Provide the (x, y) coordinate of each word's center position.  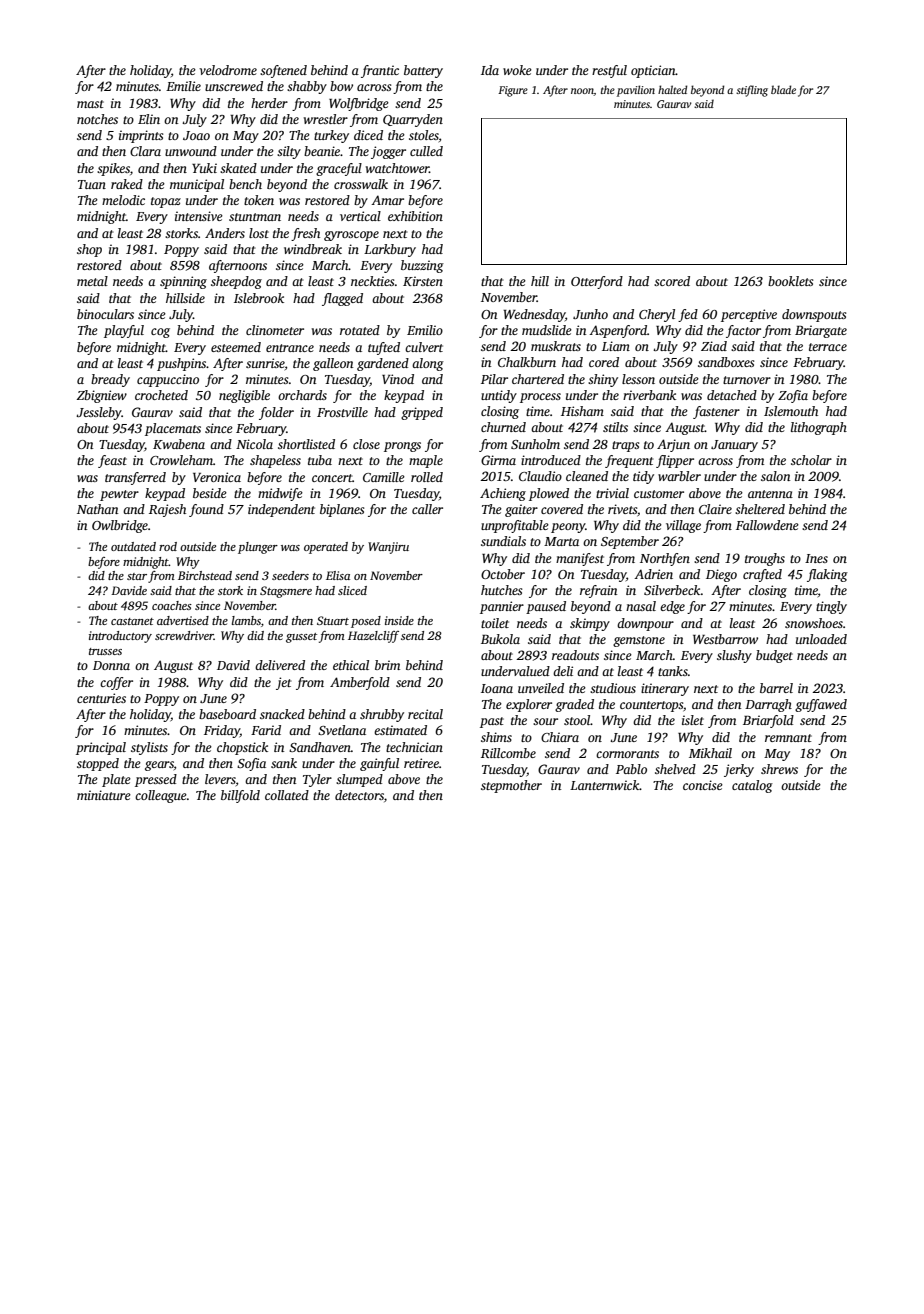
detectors (359, 795)
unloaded (821, 639)
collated (287, 795)
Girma (498, 460)
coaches (172, 605)
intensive (199, 216)
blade (783, 89)
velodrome (228, 70)
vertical (360, 216)
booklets (790, 281)
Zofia (793, 396)
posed (366, 622)
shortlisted (306, 444)
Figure (513, 91)
